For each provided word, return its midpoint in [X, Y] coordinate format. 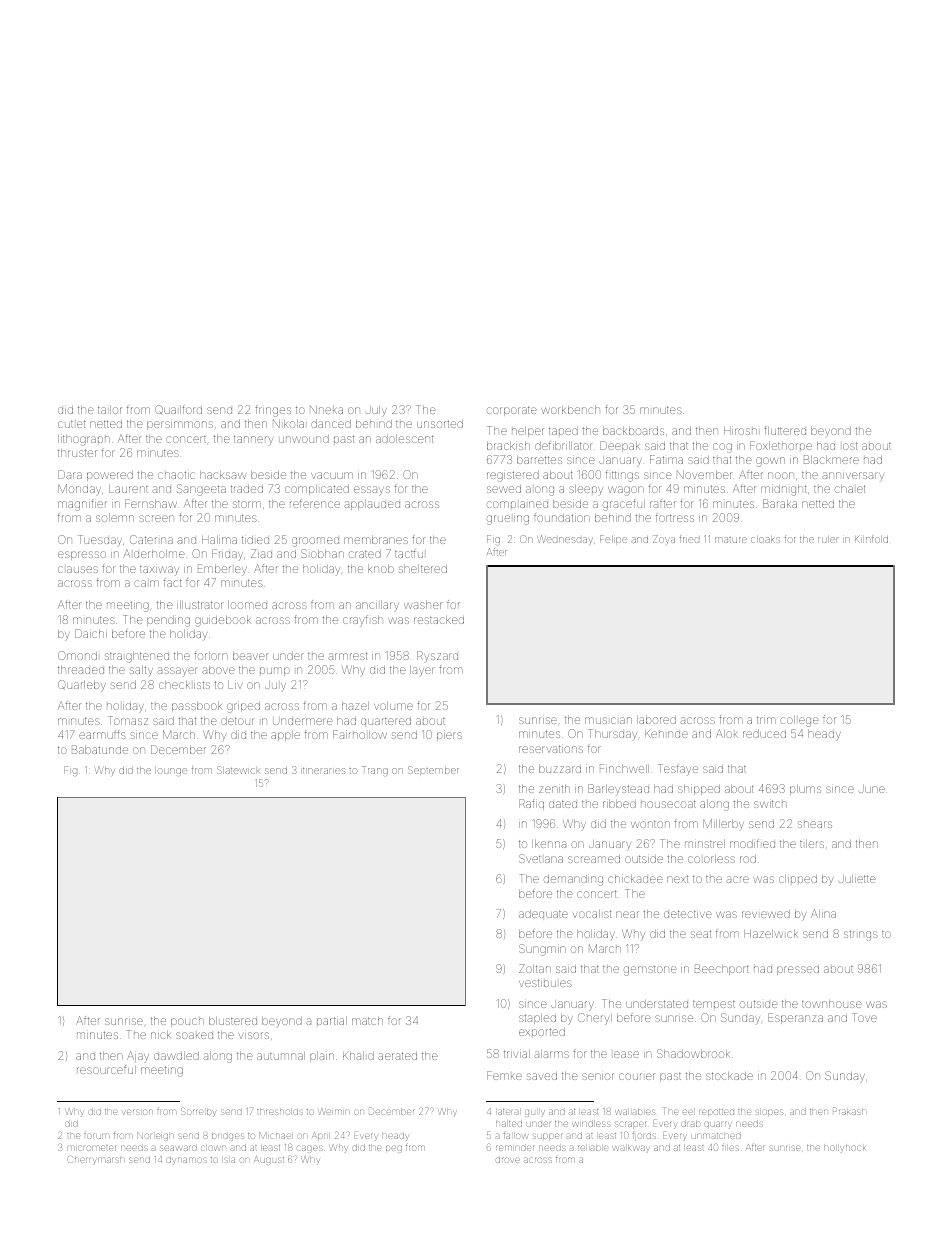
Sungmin [542, 950]
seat [701, 934]
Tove [864, 1017]
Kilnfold [871, 539]
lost [850, 446]
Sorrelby [198, 1112]
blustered [233, 1021]
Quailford [178, 409]
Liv [235, 685]
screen [156, 518]
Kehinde [666, 734]
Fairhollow [360, 734]
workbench [570, 410]
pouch [187, 1022]
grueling [508, 520]
